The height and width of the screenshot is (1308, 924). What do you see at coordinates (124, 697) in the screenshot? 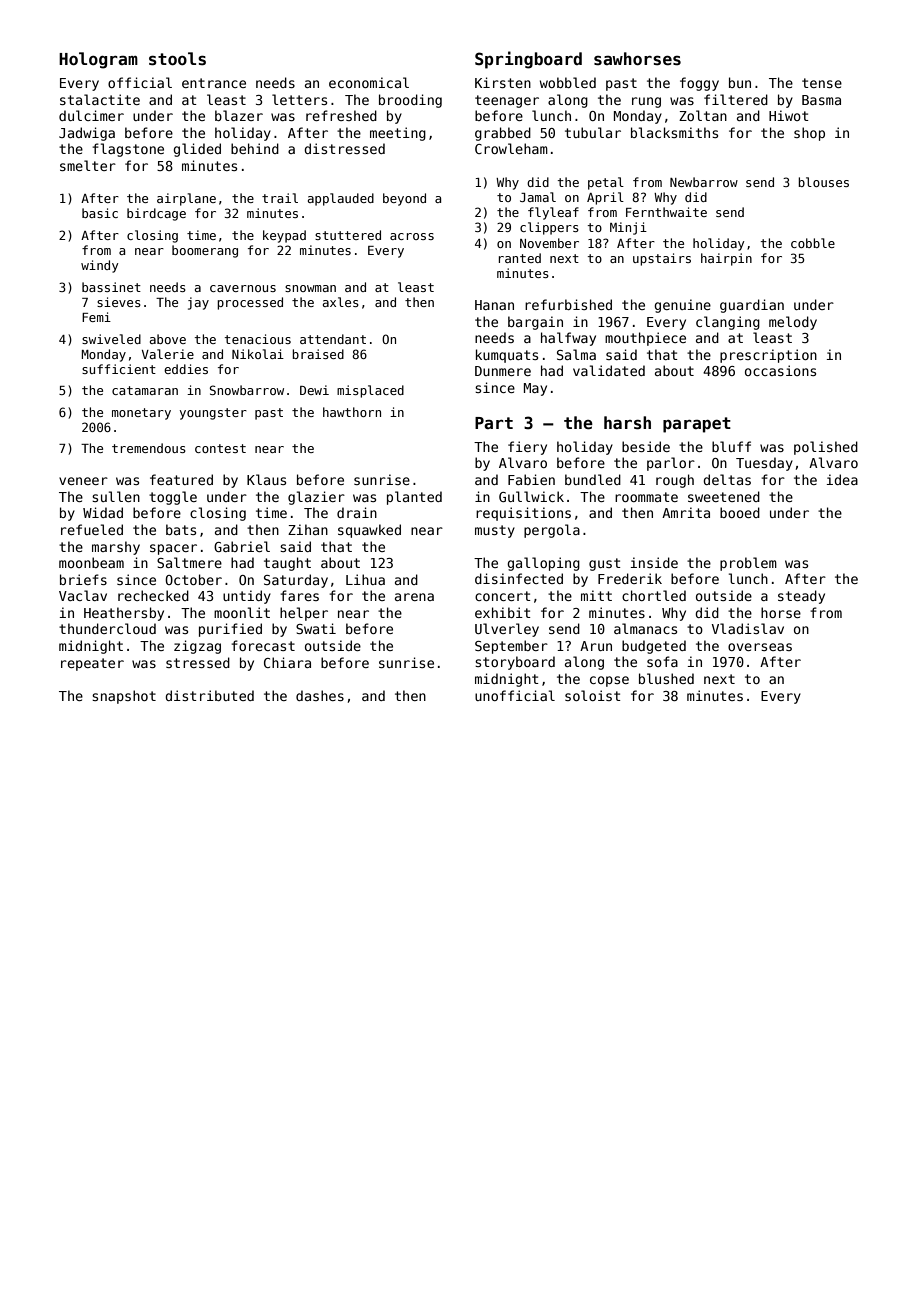
I see `snapshot` at bounding box center [124, 697].
